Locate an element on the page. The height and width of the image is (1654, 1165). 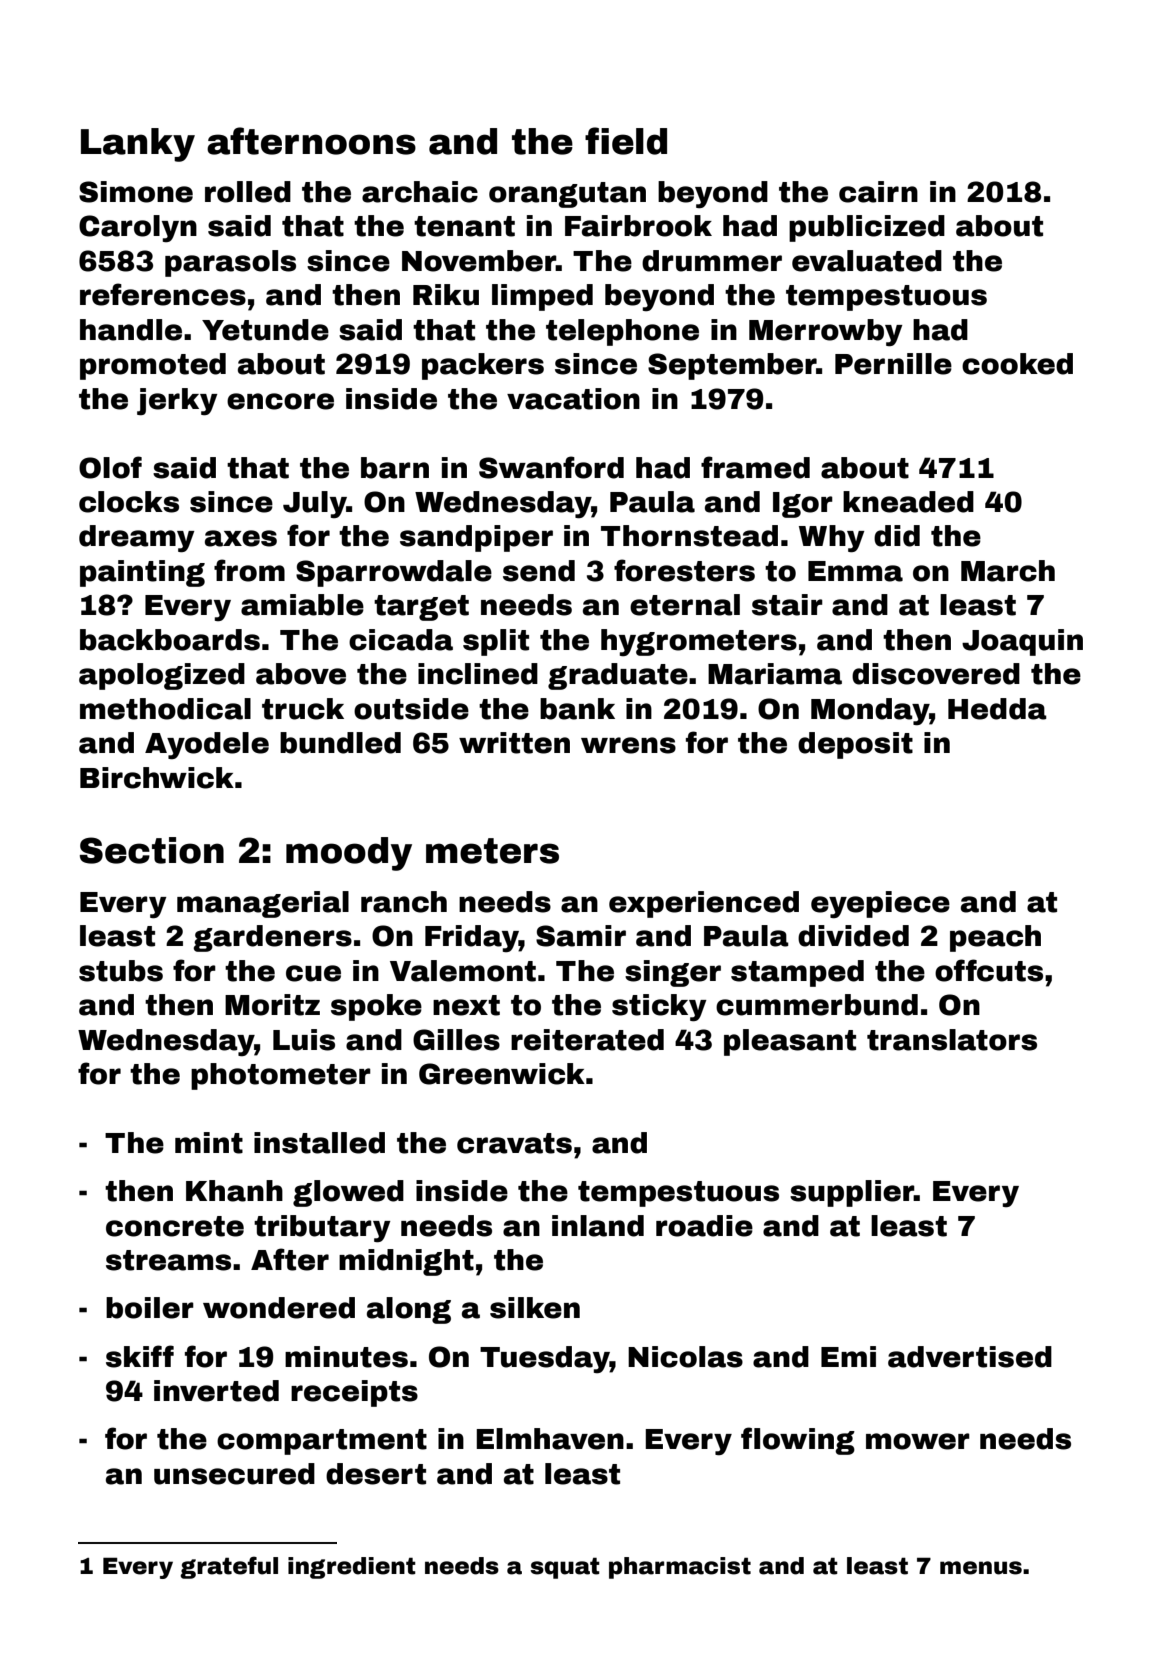
grateful is located at coordinates (229, 1567).
